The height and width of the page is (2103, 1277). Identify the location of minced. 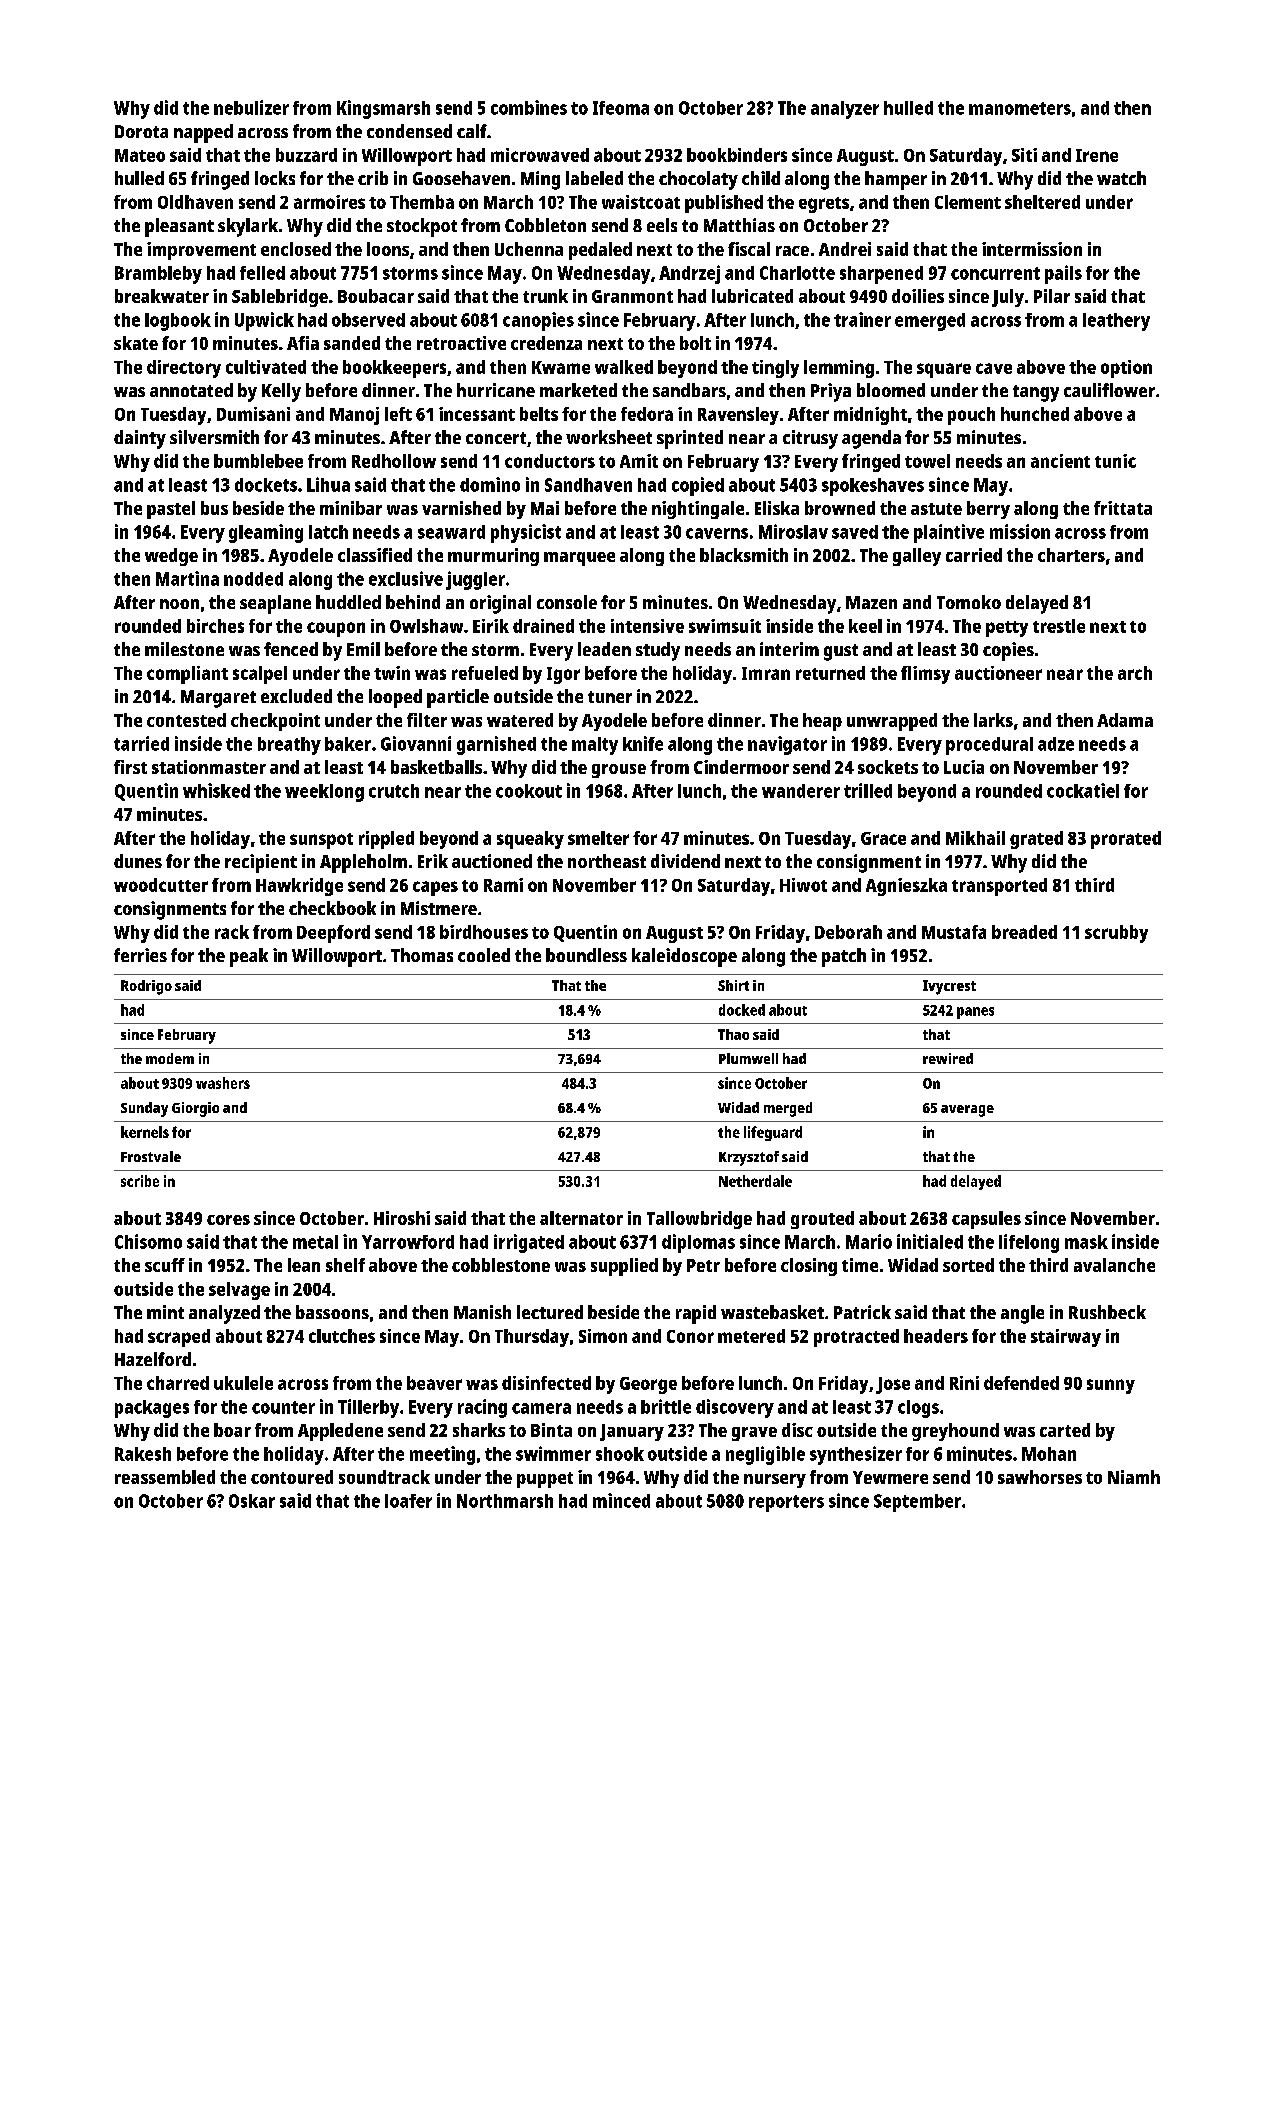
(621, 1500).
